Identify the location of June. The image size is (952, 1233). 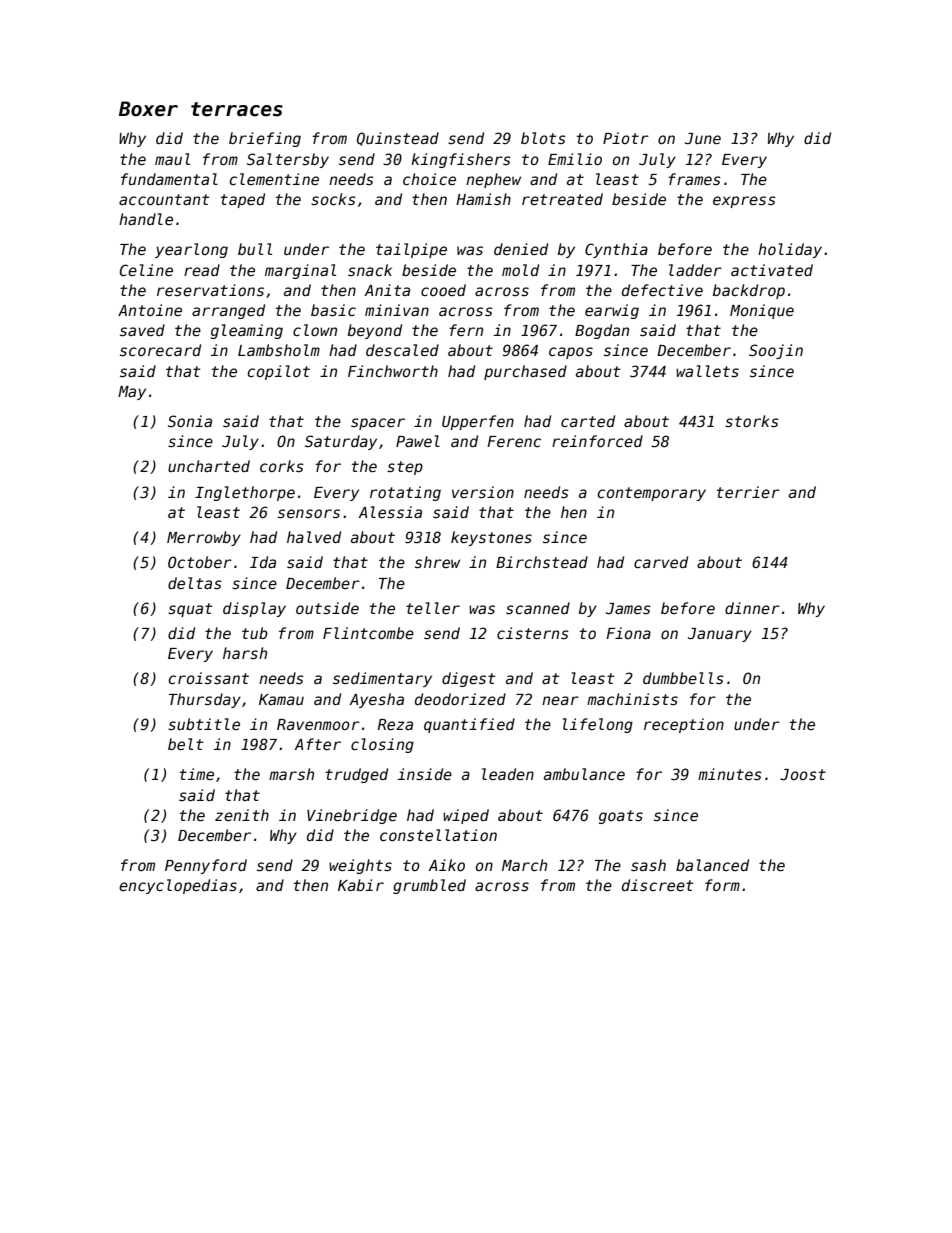
(703, 138).
